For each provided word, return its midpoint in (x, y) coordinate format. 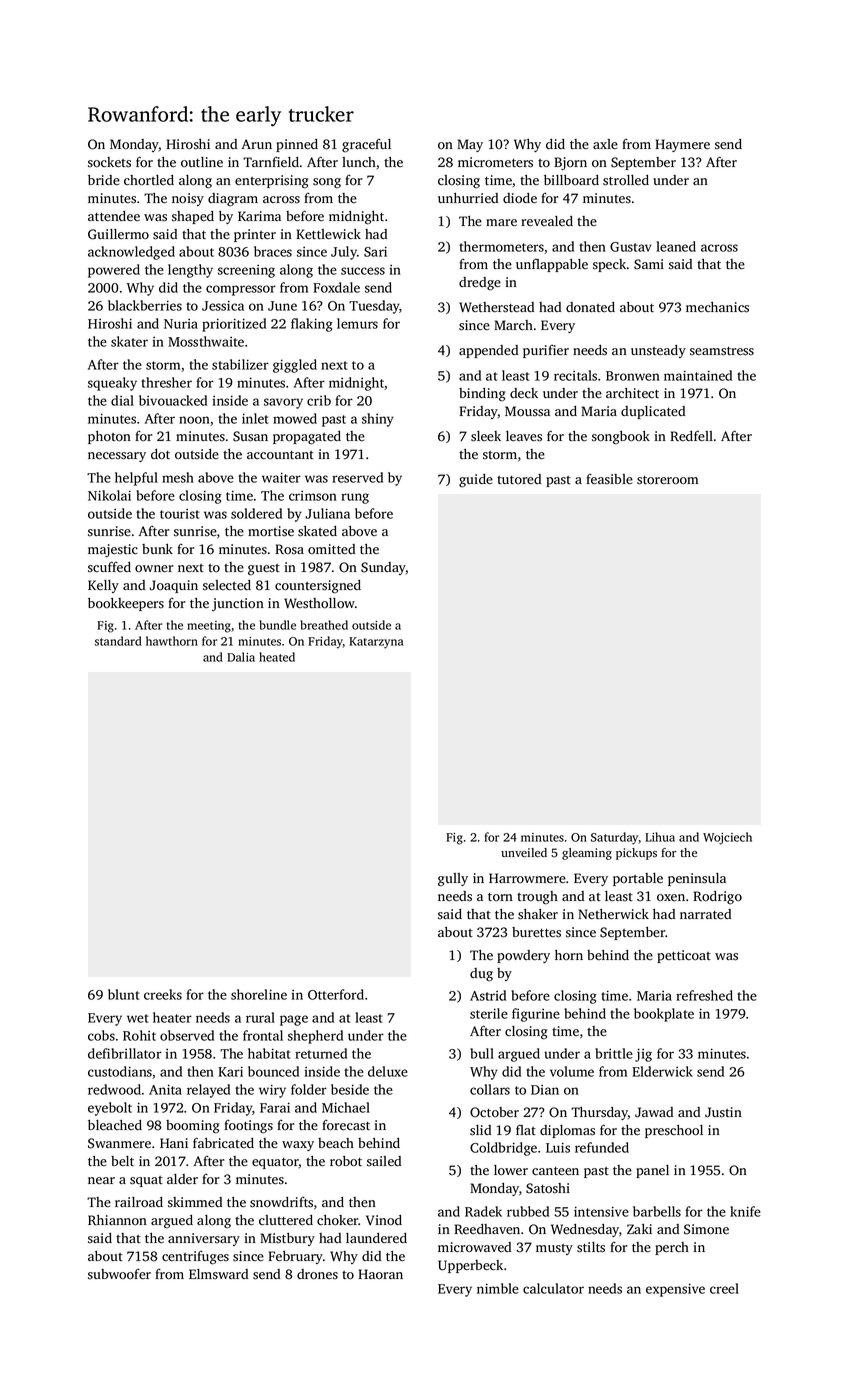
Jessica (223, 305)
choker (338, 1220)
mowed (295, 418)
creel (724, 1288)
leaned (676, 246)
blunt (124, 994)
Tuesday (374, 307)
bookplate (664, 1015)
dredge (480, 284)
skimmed (195, 1202)
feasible (609, 479)
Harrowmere (527, 878)
